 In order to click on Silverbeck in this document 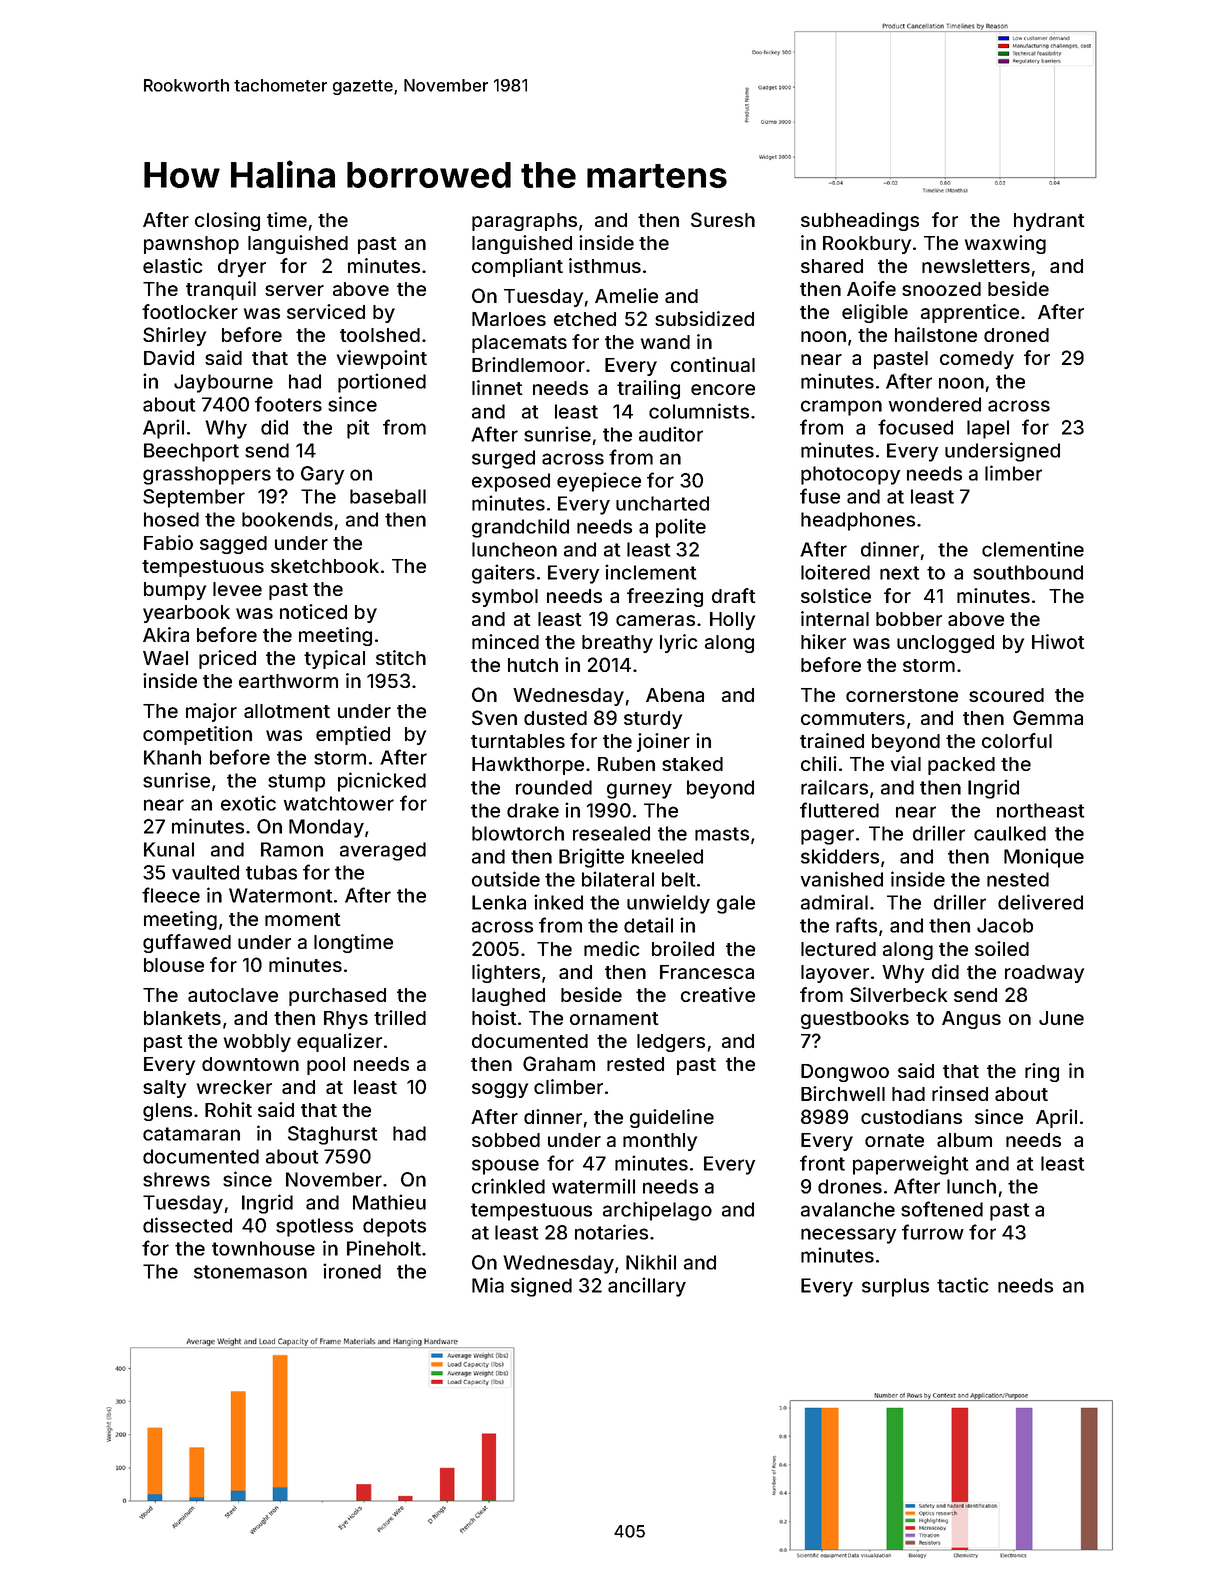, I will do `click(899, 994)`.
